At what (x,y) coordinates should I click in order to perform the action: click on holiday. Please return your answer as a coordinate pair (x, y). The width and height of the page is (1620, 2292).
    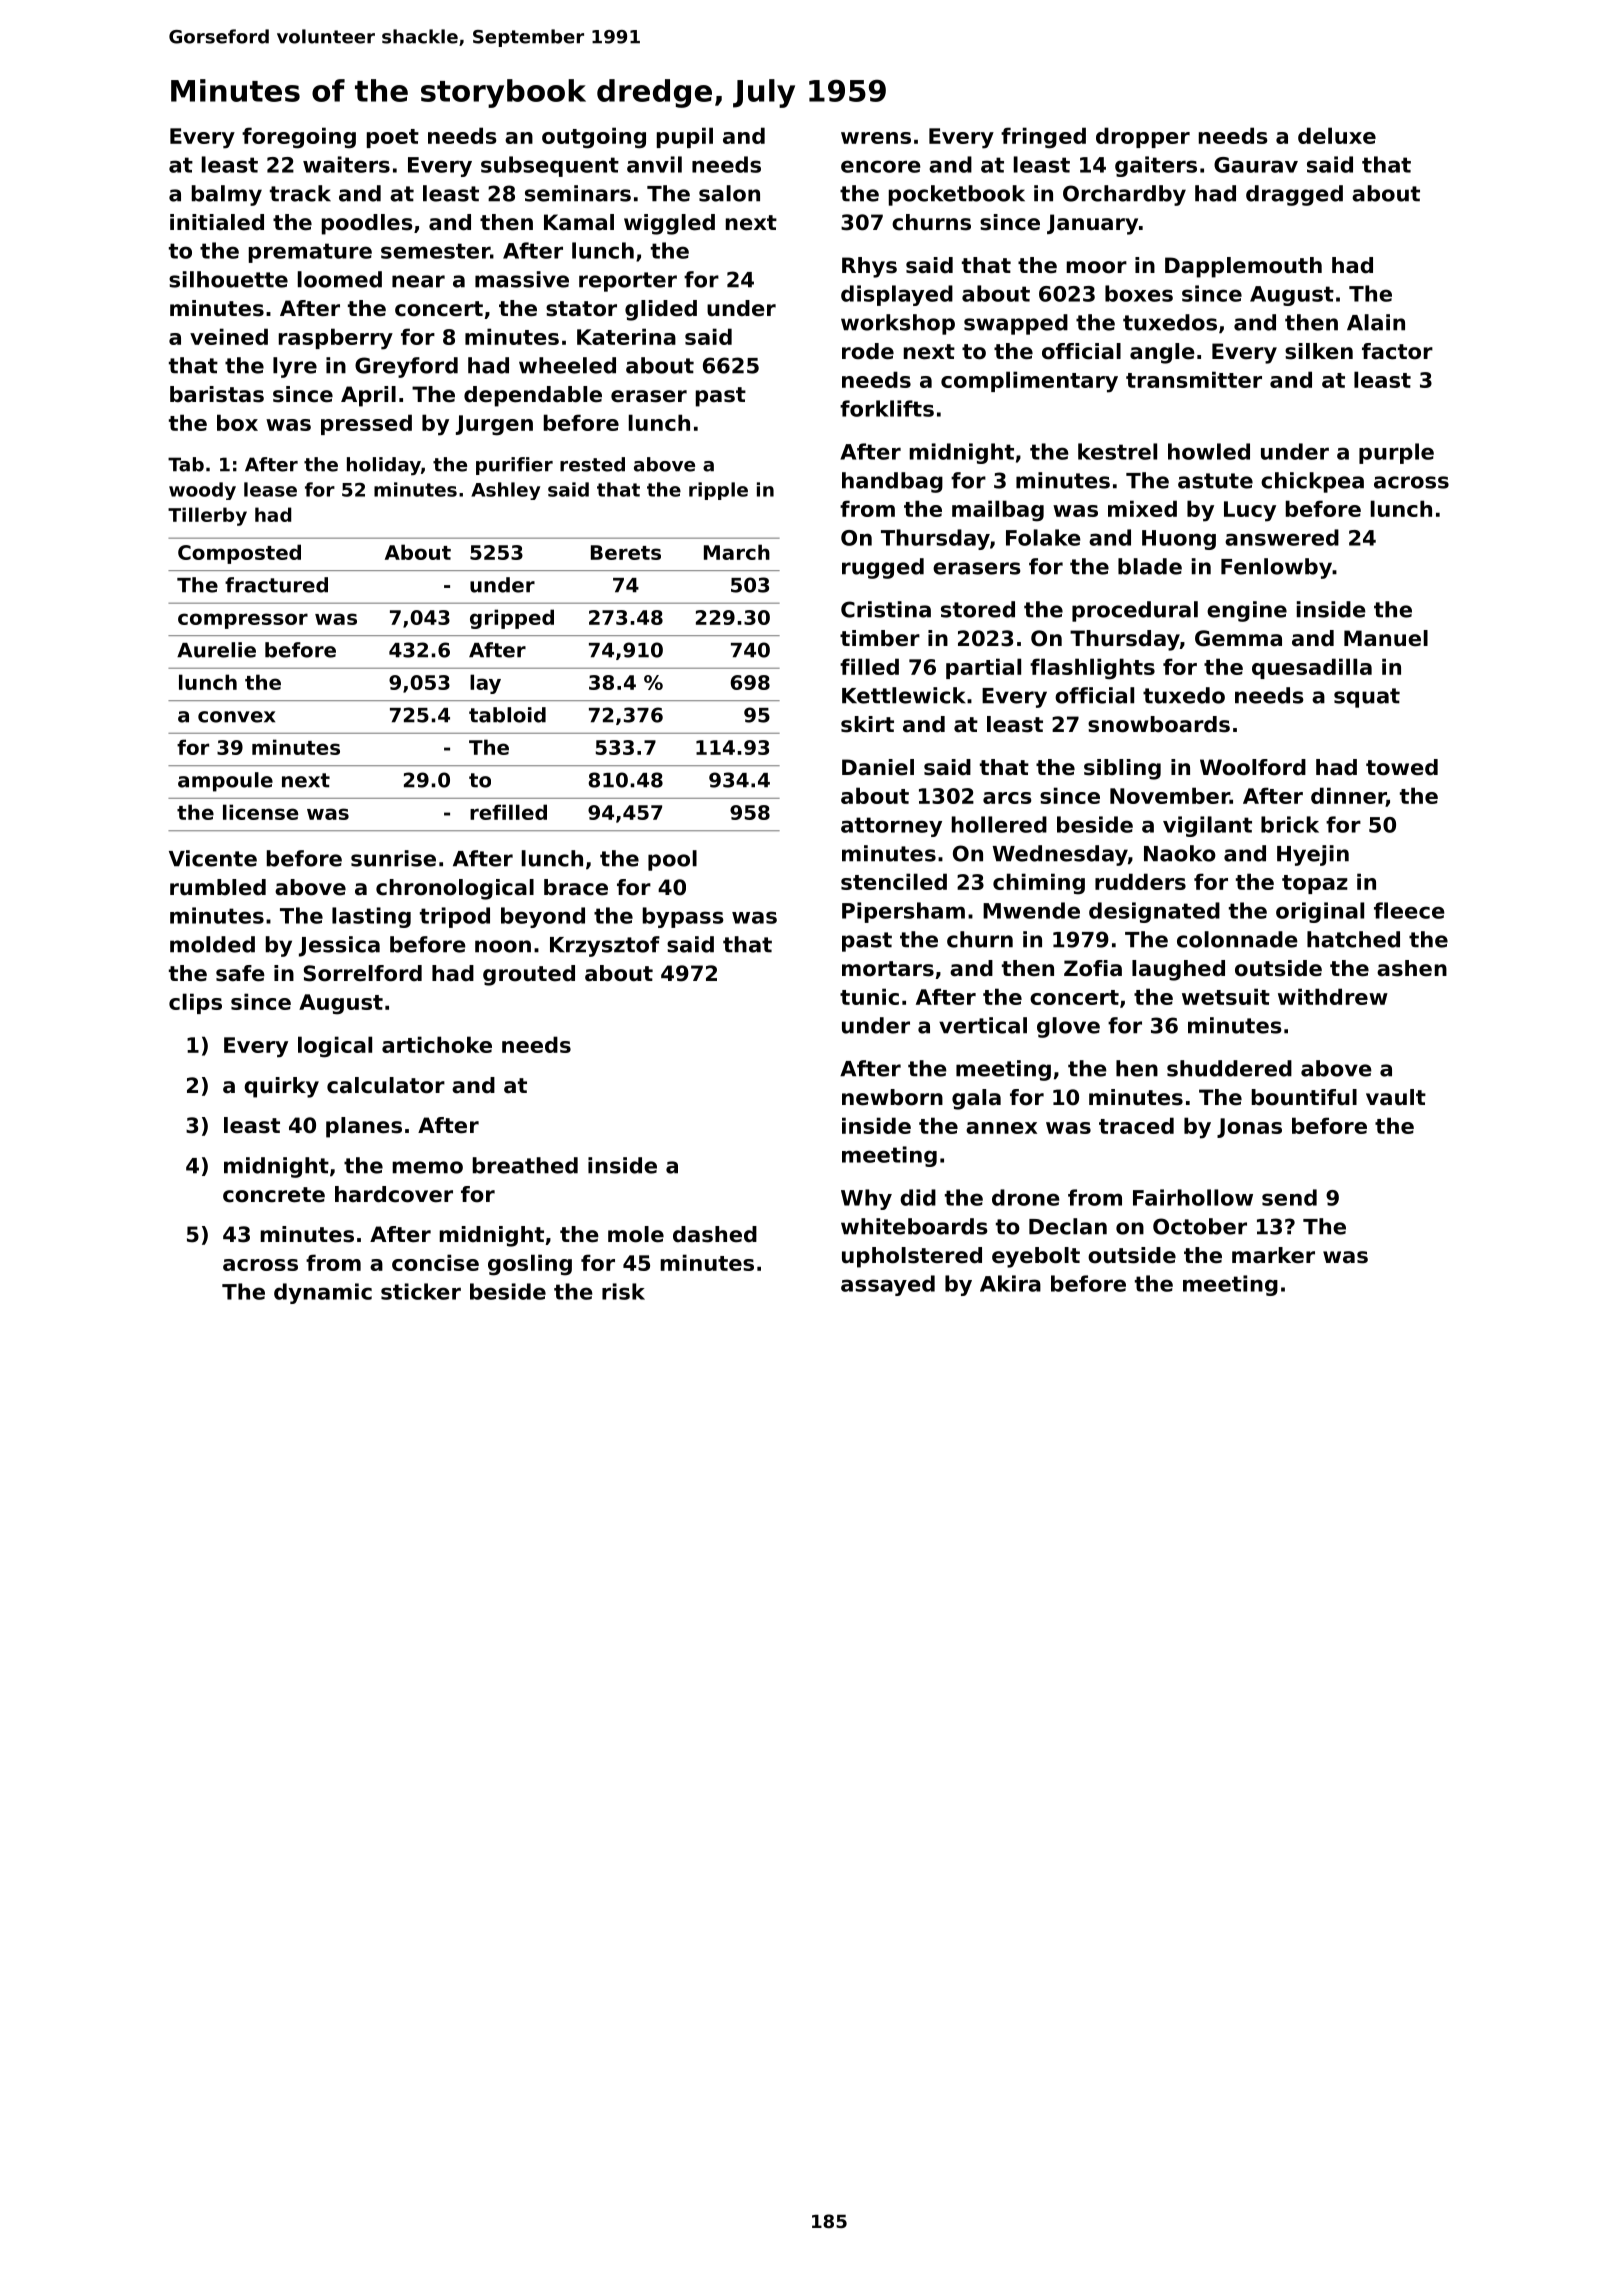
    Looking at the image, I should click on (384, 466).
